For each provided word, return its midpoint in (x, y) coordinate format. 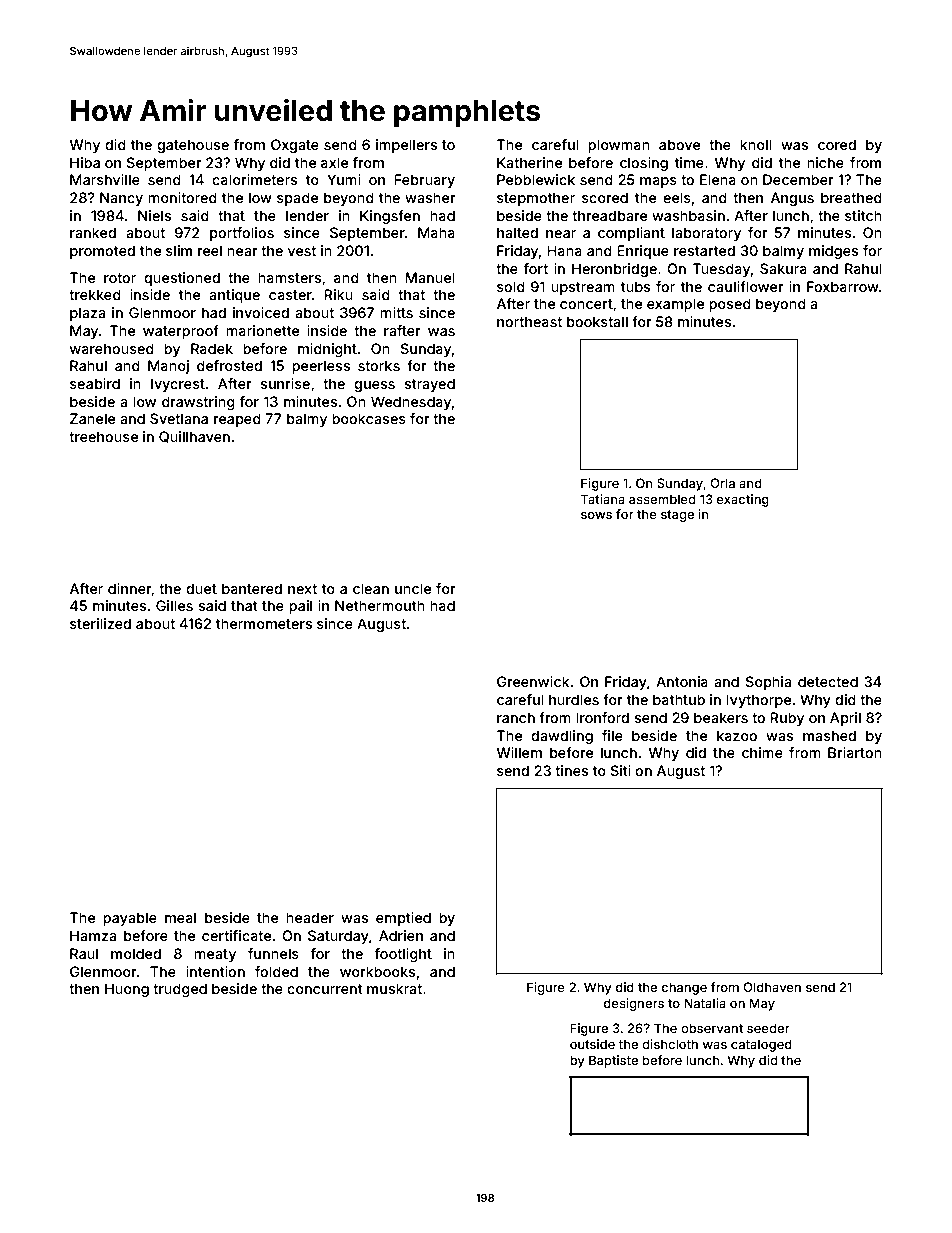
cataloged (761, 1045)
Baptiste (613, 1061)
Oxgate (295, 146)
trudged (180, 990)
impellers (406, 146)
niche (825, 162)
